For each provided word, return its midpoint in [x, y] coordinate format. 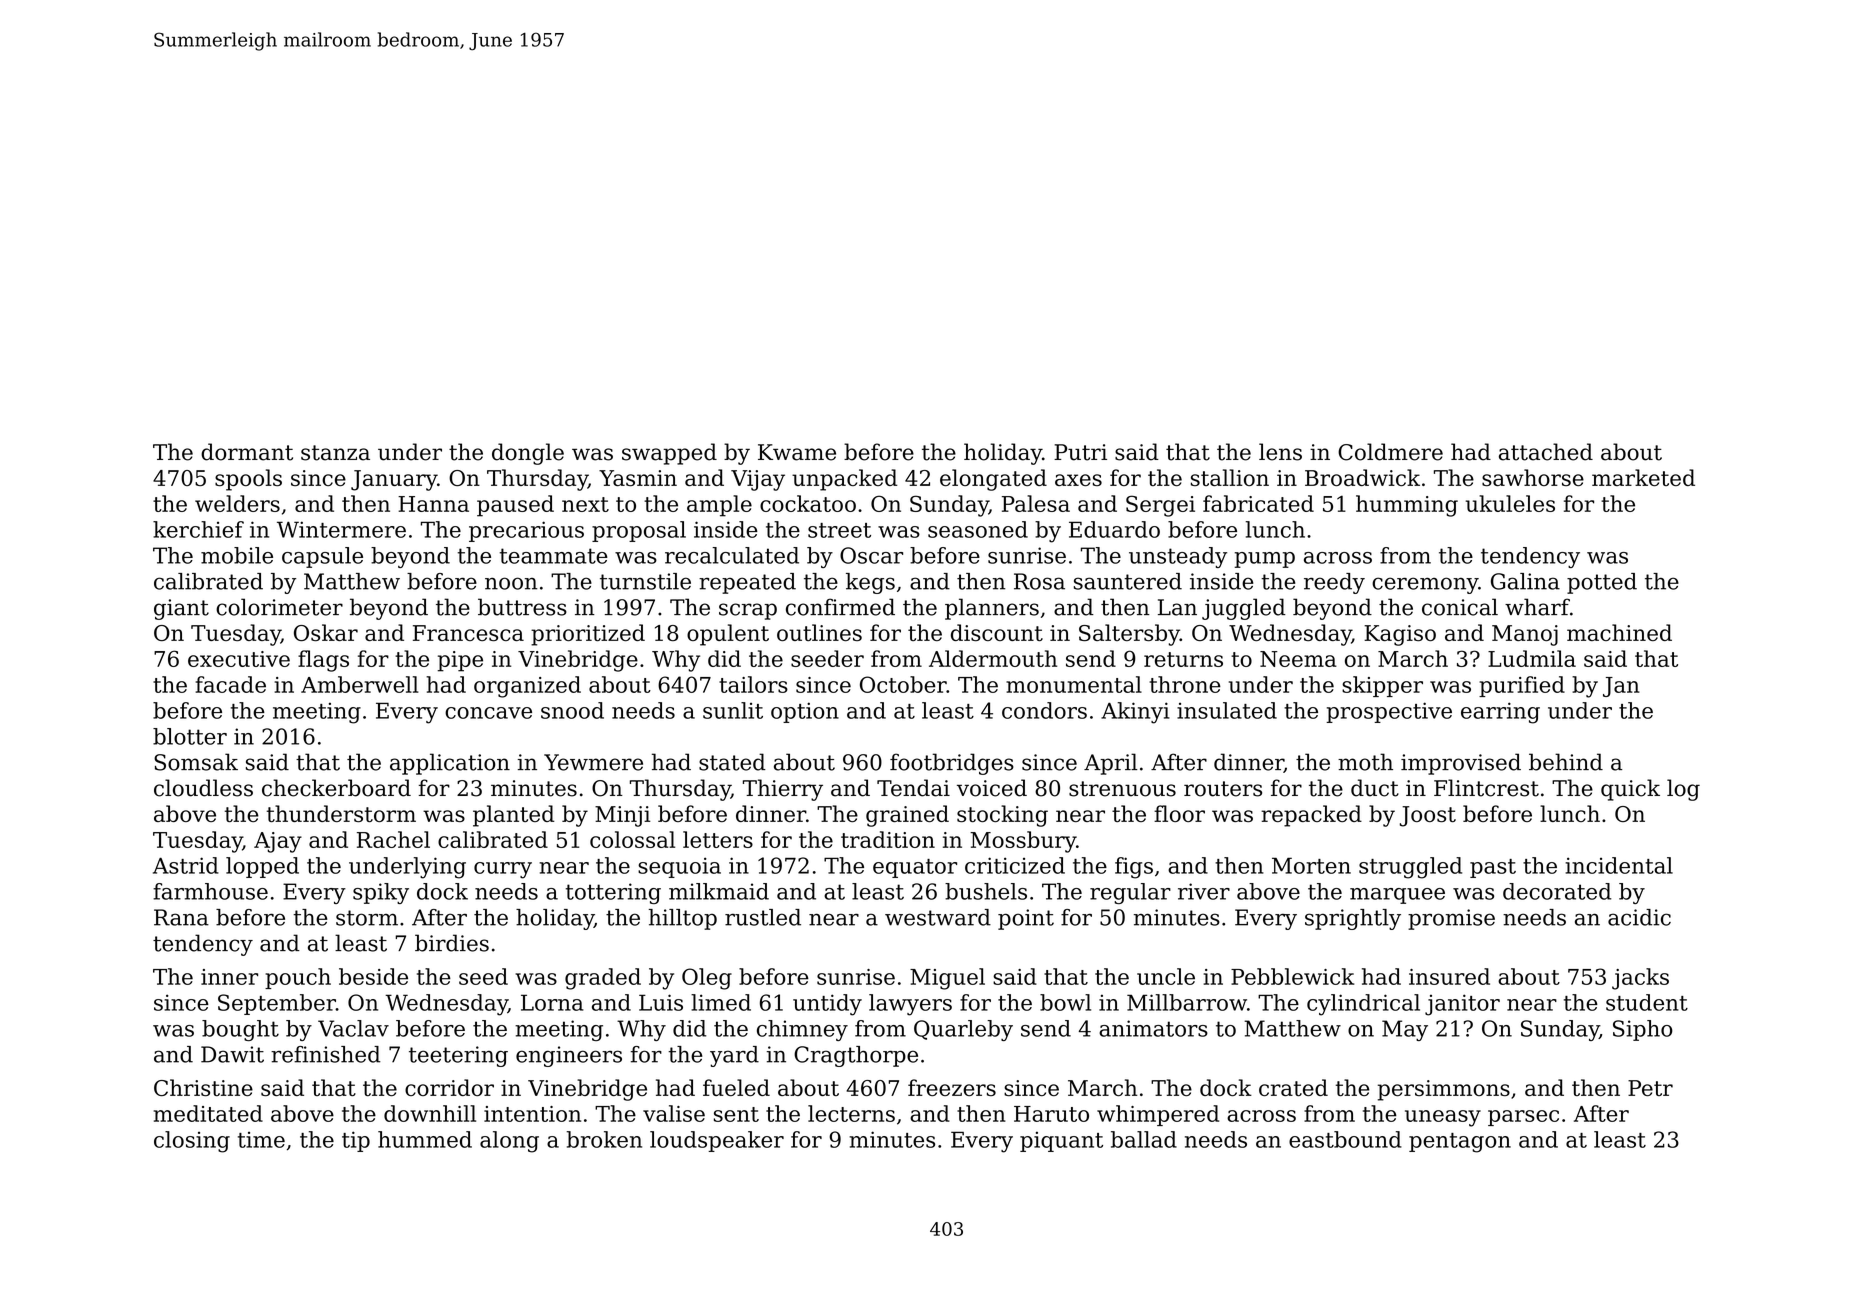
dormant [247, 452]
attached [1546, 452]
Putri [1080, 452]
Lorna [552, 1002]
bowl [1065, 1002]
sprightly [1353, 919]
